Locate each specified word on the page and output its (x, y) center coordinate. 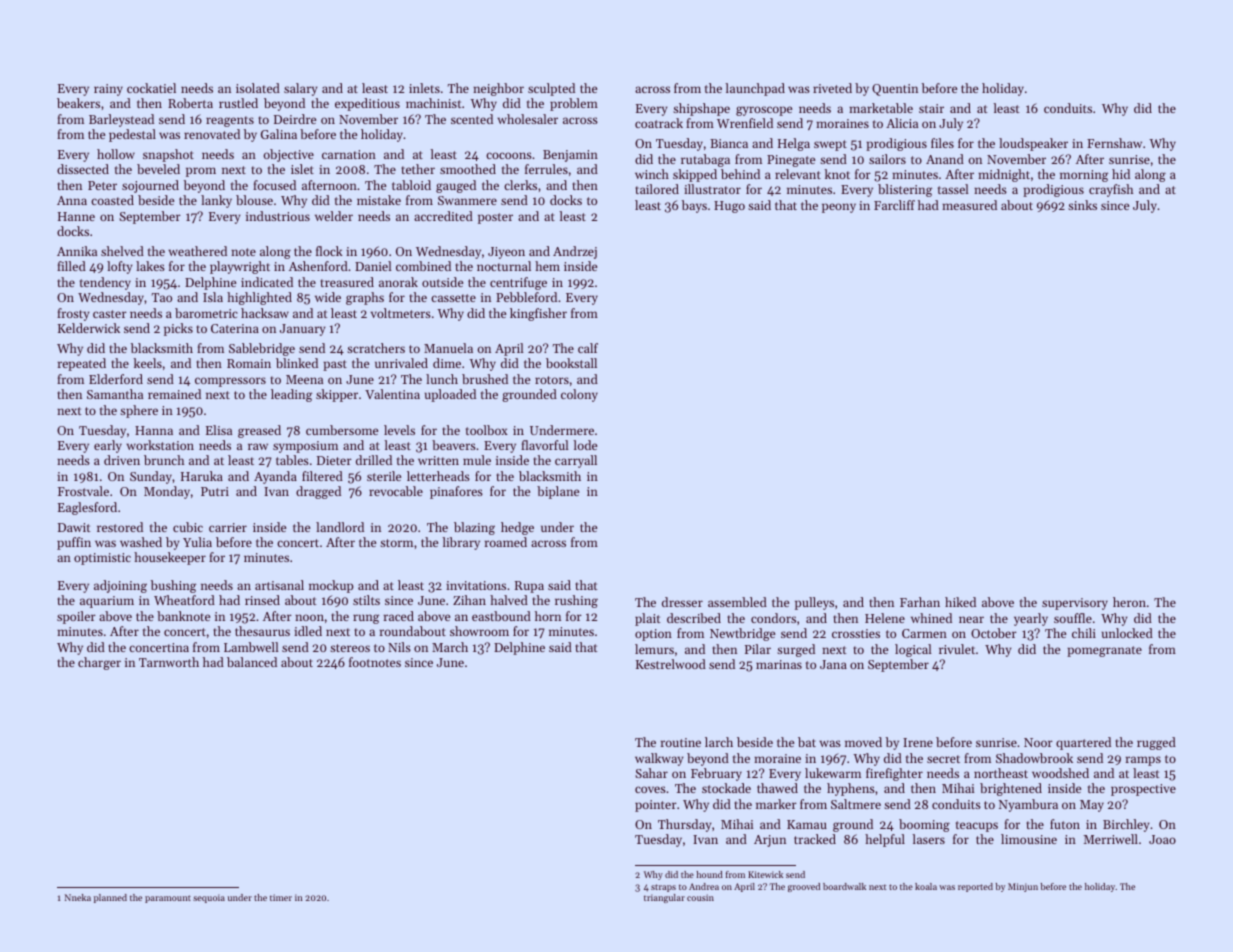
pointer (656, 806)
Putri (215, 491)
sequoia (209, 898)
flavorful (545, 445)
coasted (112, 200)
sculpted (551, 89)
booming (924, 825)
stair (931, 108)
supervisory (1075, 604)
